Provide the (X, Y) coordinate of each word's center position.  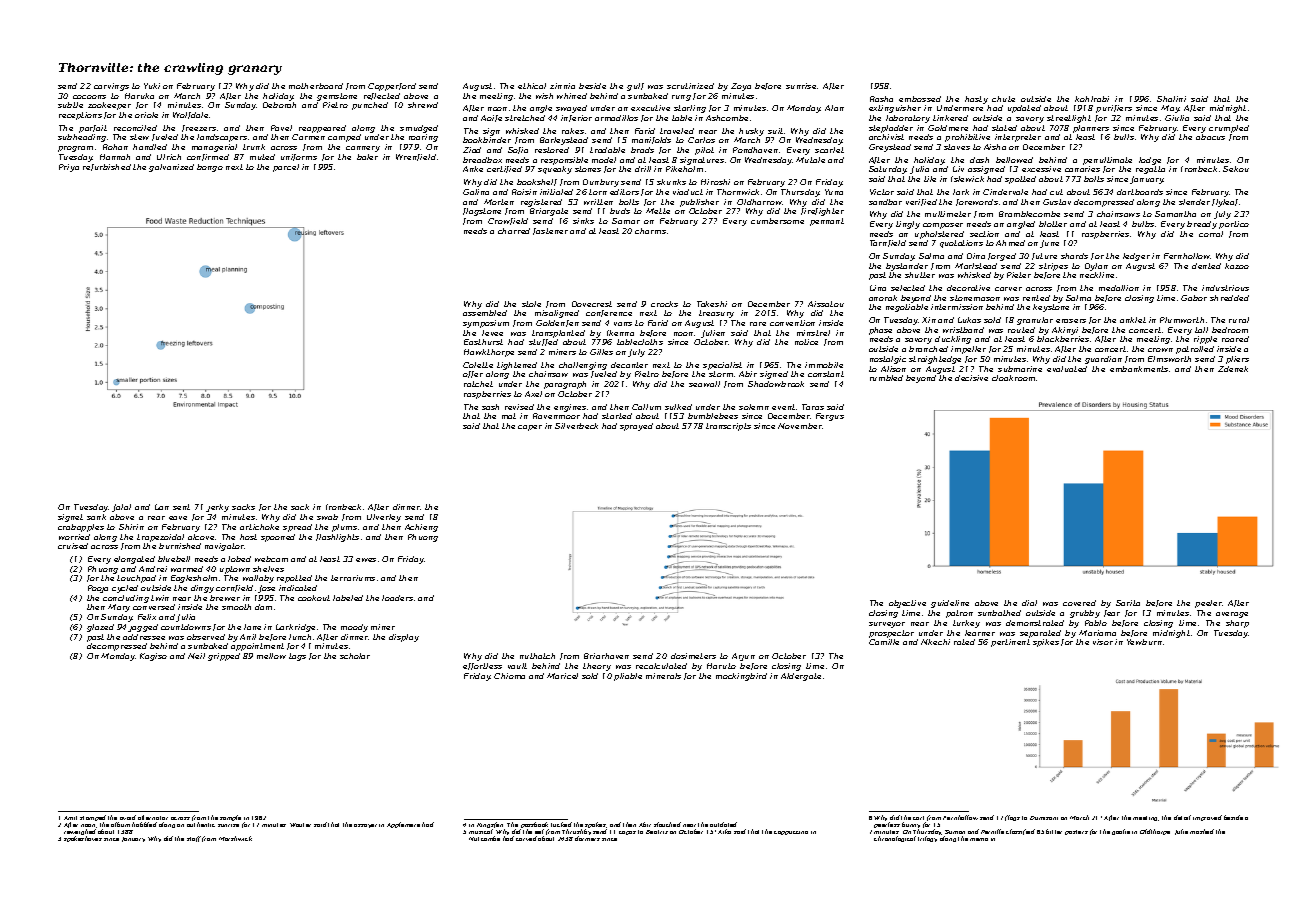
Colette (478, 365)
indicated (298, 588)
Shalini (1171, 99)
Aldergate (801, 677)
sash (490, 407)
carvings (111, 87)
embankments (1139, 369)
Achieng (421, 528)
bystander (907, 267)
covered (1079, 603)
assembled (485, 313)
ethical (532, 86)
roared (1235, 339)
